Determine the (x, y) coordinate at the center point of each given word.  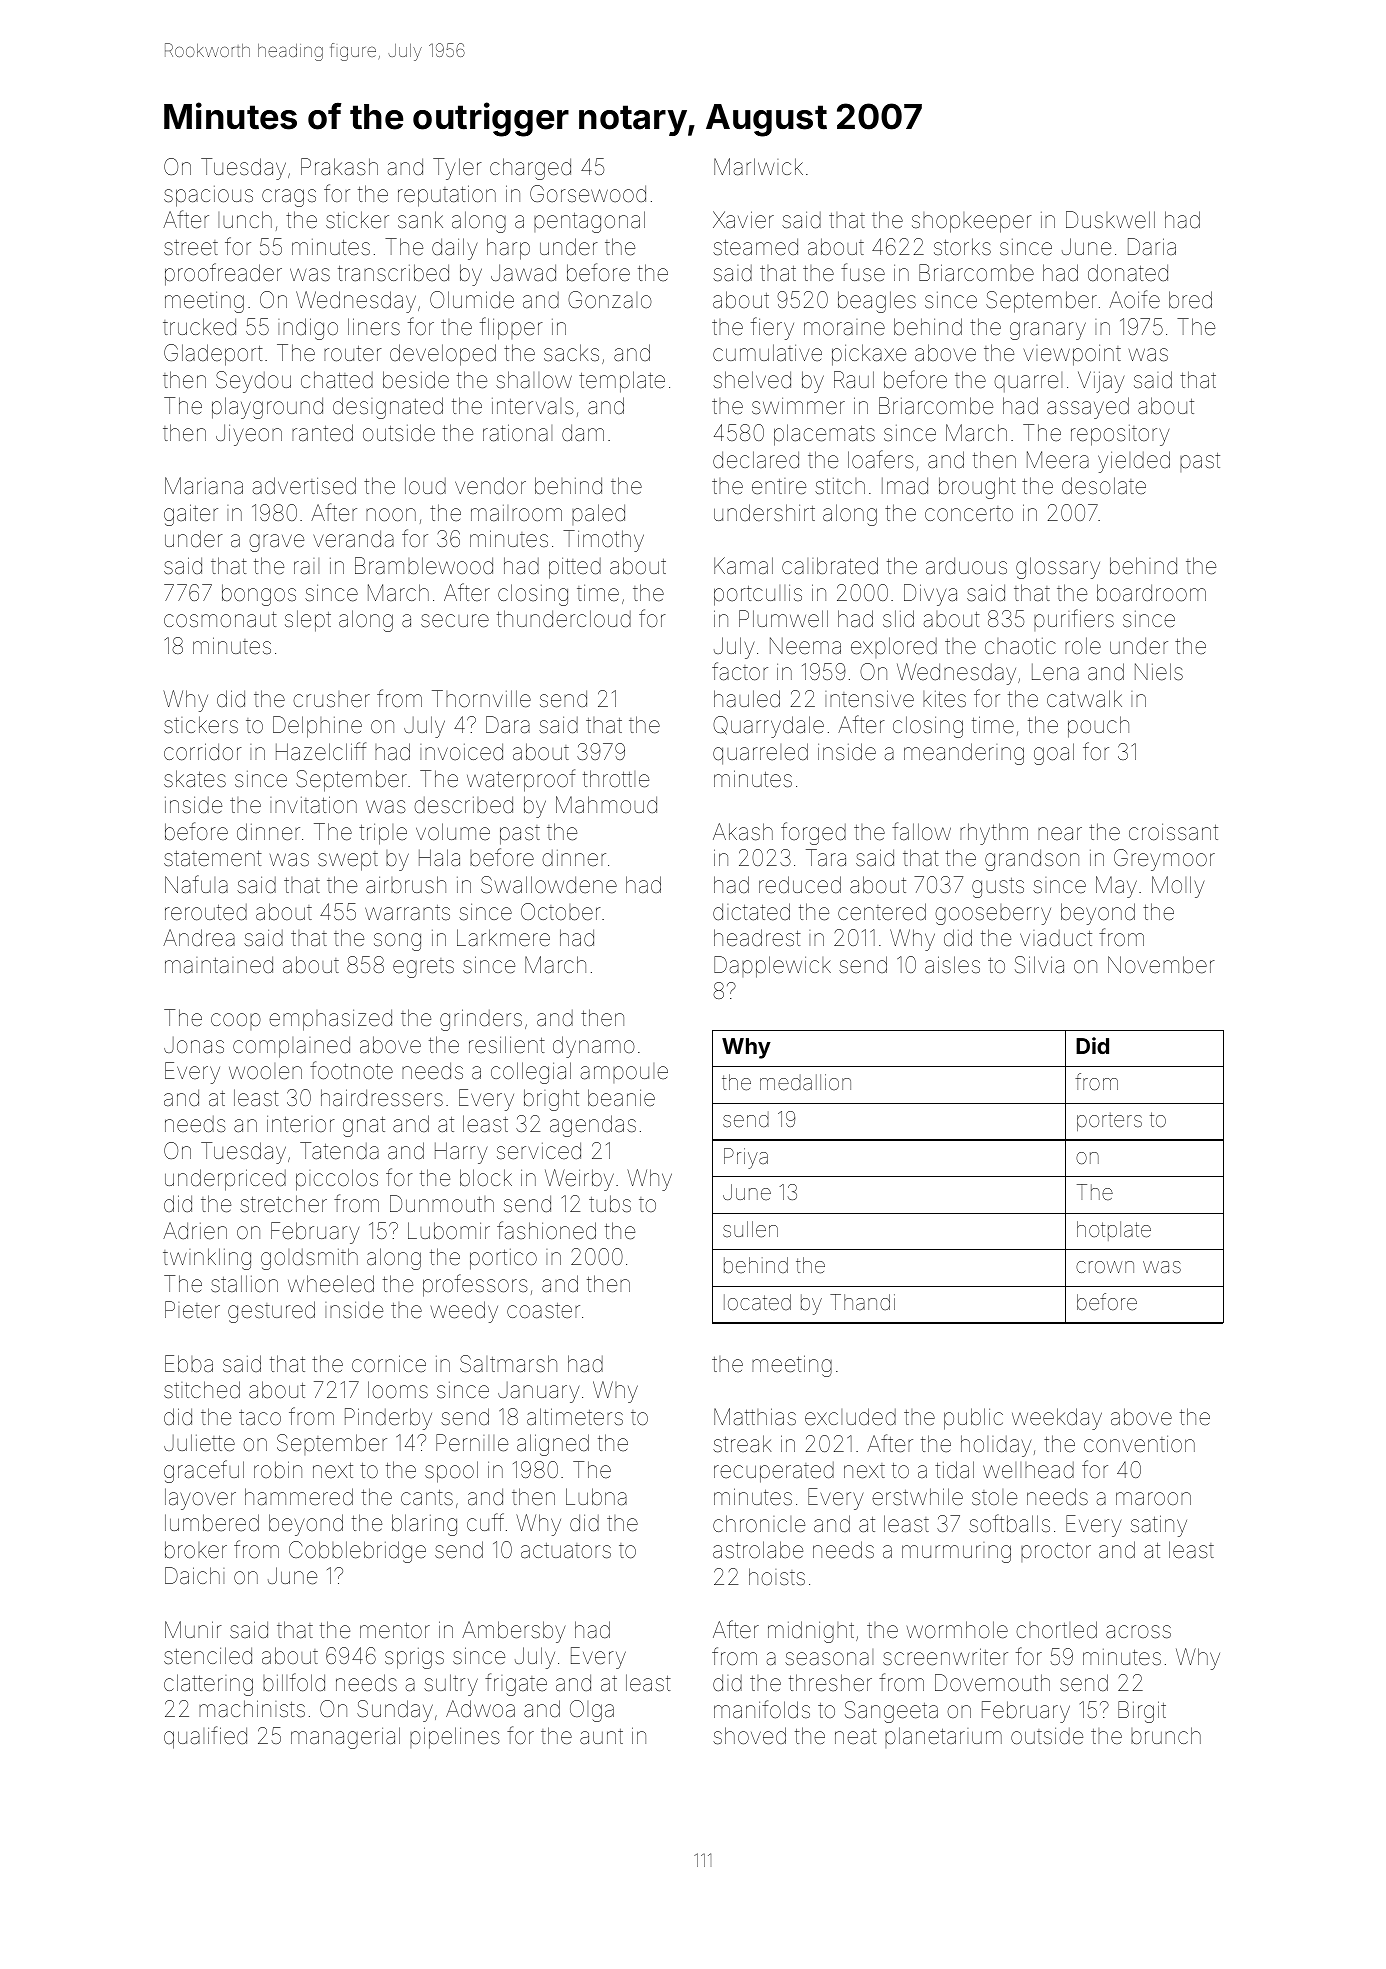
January (539, 1392)
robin (278, 1469)
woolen (265, 1071)
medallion (805, 1082)
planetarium (943, 1737)
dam (583, 433)
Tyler (457, 169)
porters (1109, 1122)
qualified (205, 1737)
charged (530, 169)
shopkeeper (972, 222)
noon (391, 515)
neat (856, 1736)
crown (1105, 1267)
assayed (1088, 408)
